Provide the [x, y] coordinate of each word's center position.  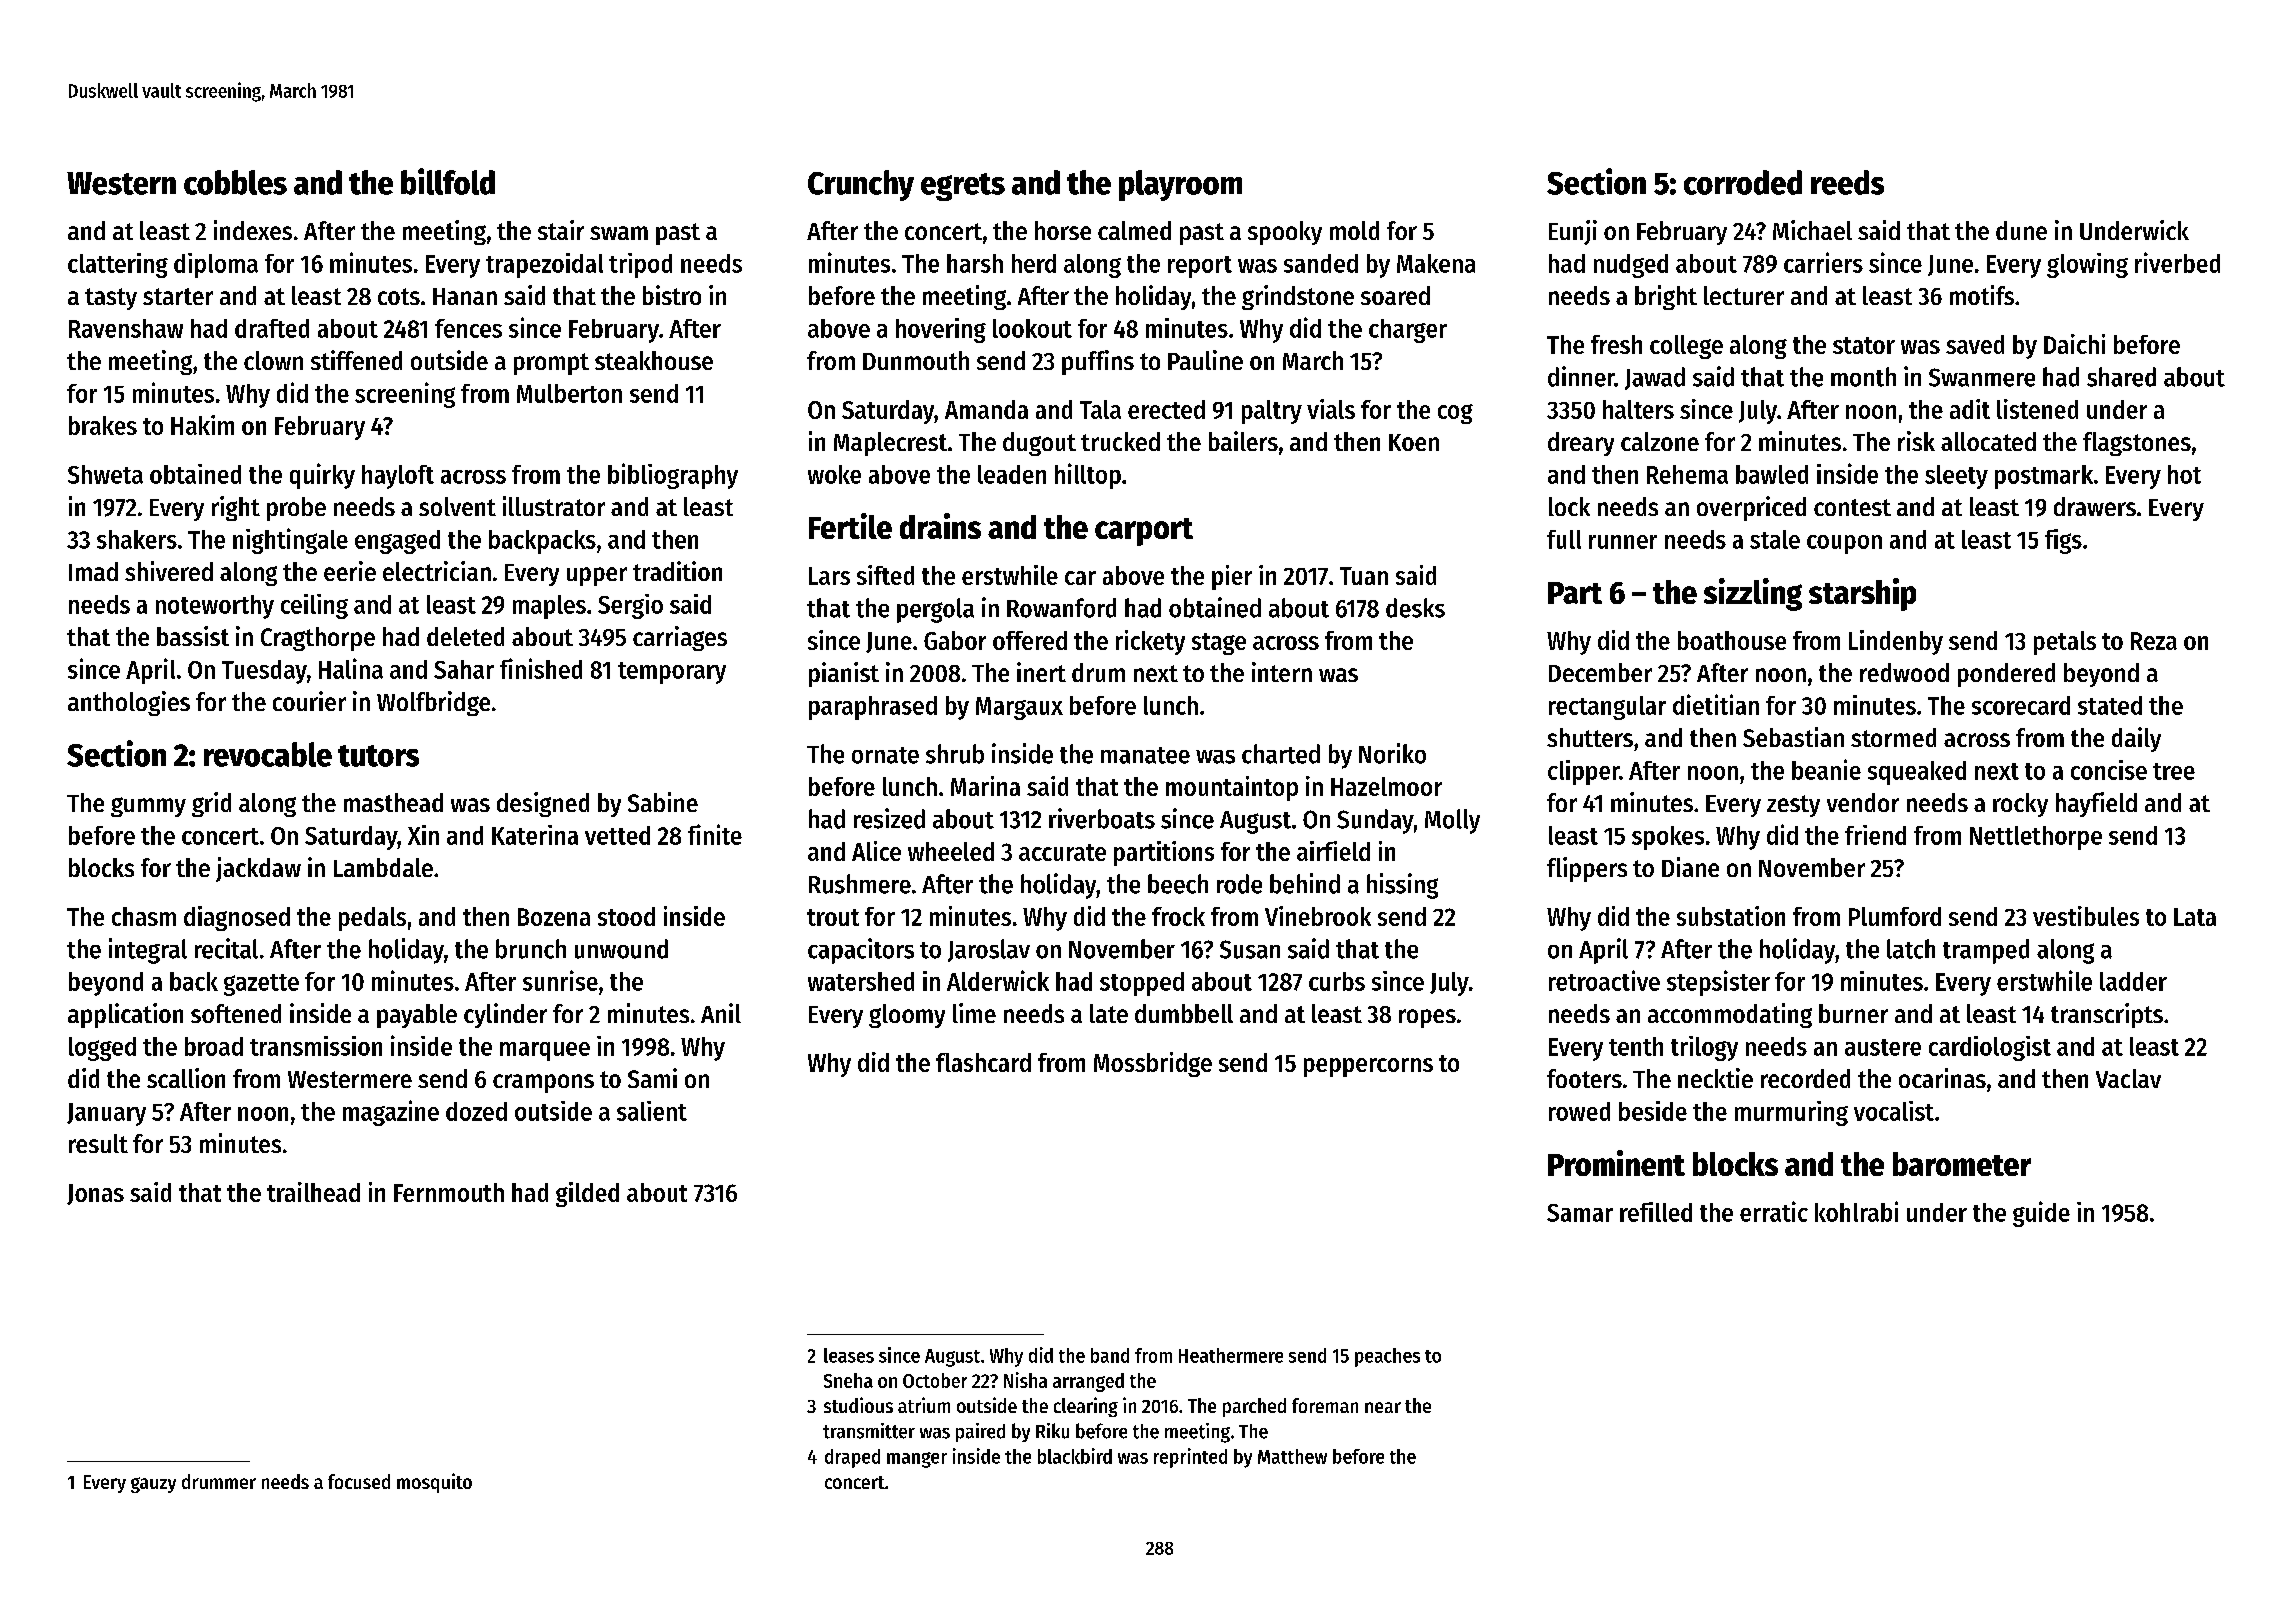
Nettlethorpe [2036, 838]
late [1109, 1013]
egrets [963, 187]
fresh [1616, 344]
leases [849, 1355]
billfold [448, 181]
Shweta [105, 474]
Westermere [350, 1079]
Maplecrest [890, 444]
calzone [1660, 441]
